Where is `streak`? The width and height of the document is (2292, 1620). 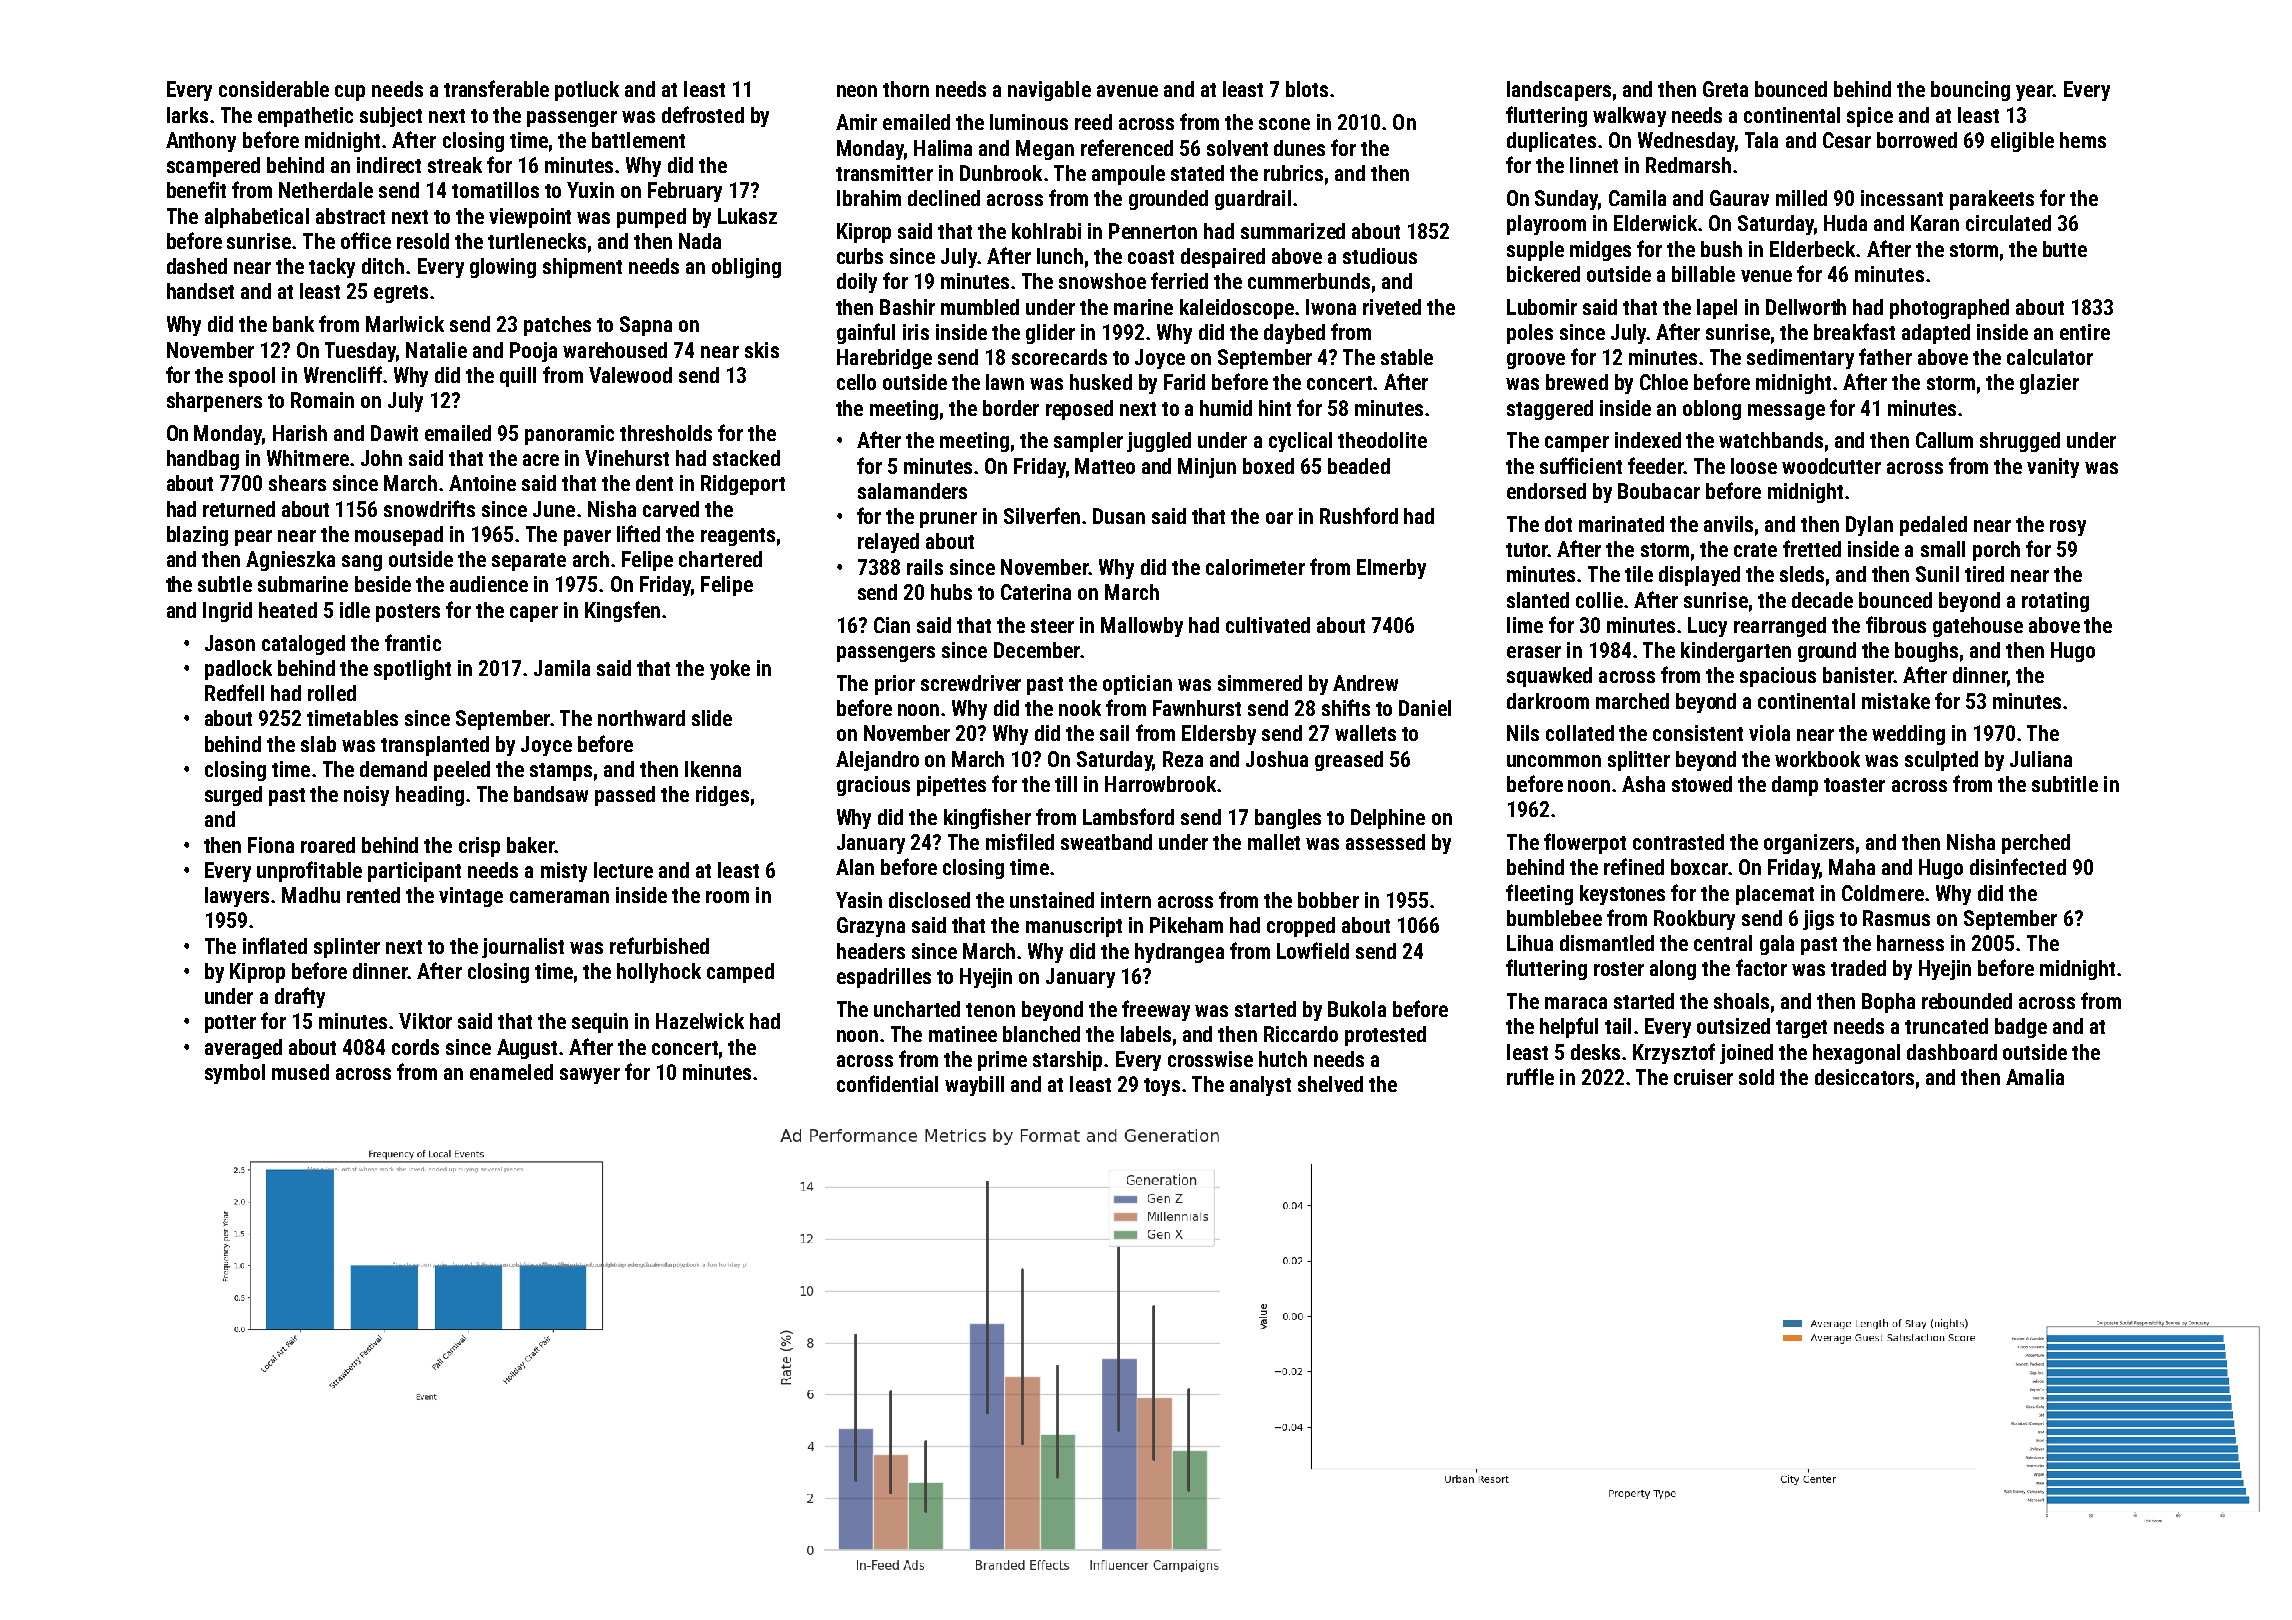 streak is located at coordinates (455, 165).
